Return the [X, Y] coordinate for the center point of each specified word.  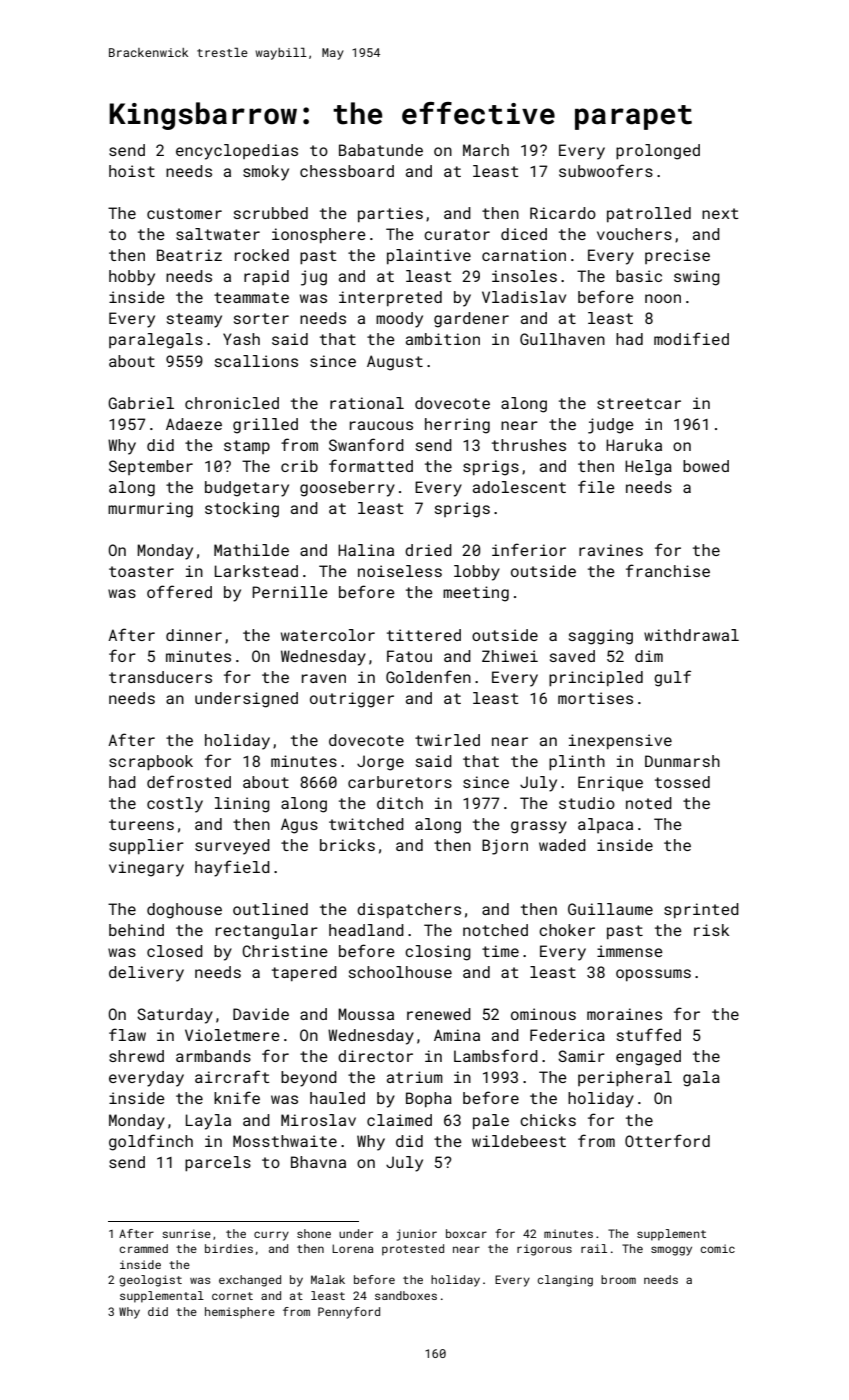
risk [711, 930]
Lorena [352, 1248]
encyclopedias [237, 152]
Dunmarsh [682, 761]
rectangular [267, 932]
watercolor [328, 635]
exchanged [250, 1281]
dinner [194, 635]
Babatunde [381, 150]
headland [366, 930]
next [720, 213]
